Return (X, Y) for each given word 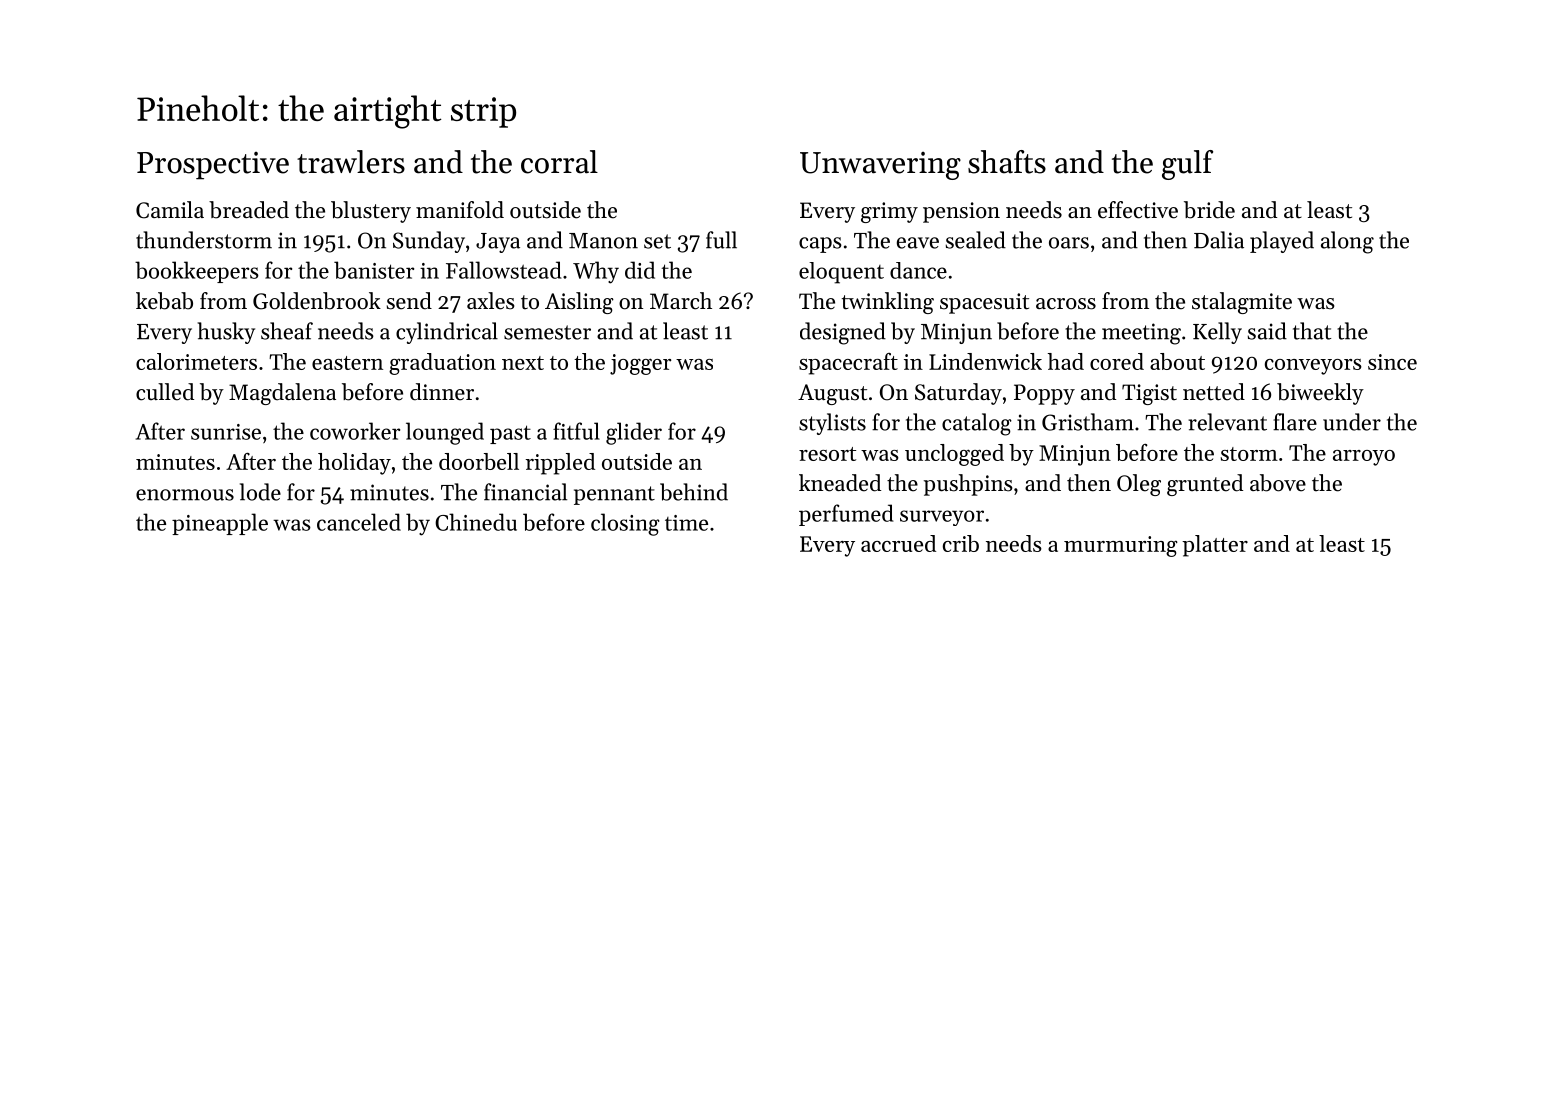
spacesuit (984, 303)
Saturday (958, 394)
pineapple (220, 524)
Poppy (1044, 394)
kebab (164, 301)
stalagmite (1242, 303)
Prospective (213, 166)
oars (1069, 243)
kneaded (840, 483)
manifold (460, 210)
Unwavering (880, 166)
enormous (185, 495)
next (523, 363)
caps (820, 245)
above (1278, 483)
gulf (1187, 165)
